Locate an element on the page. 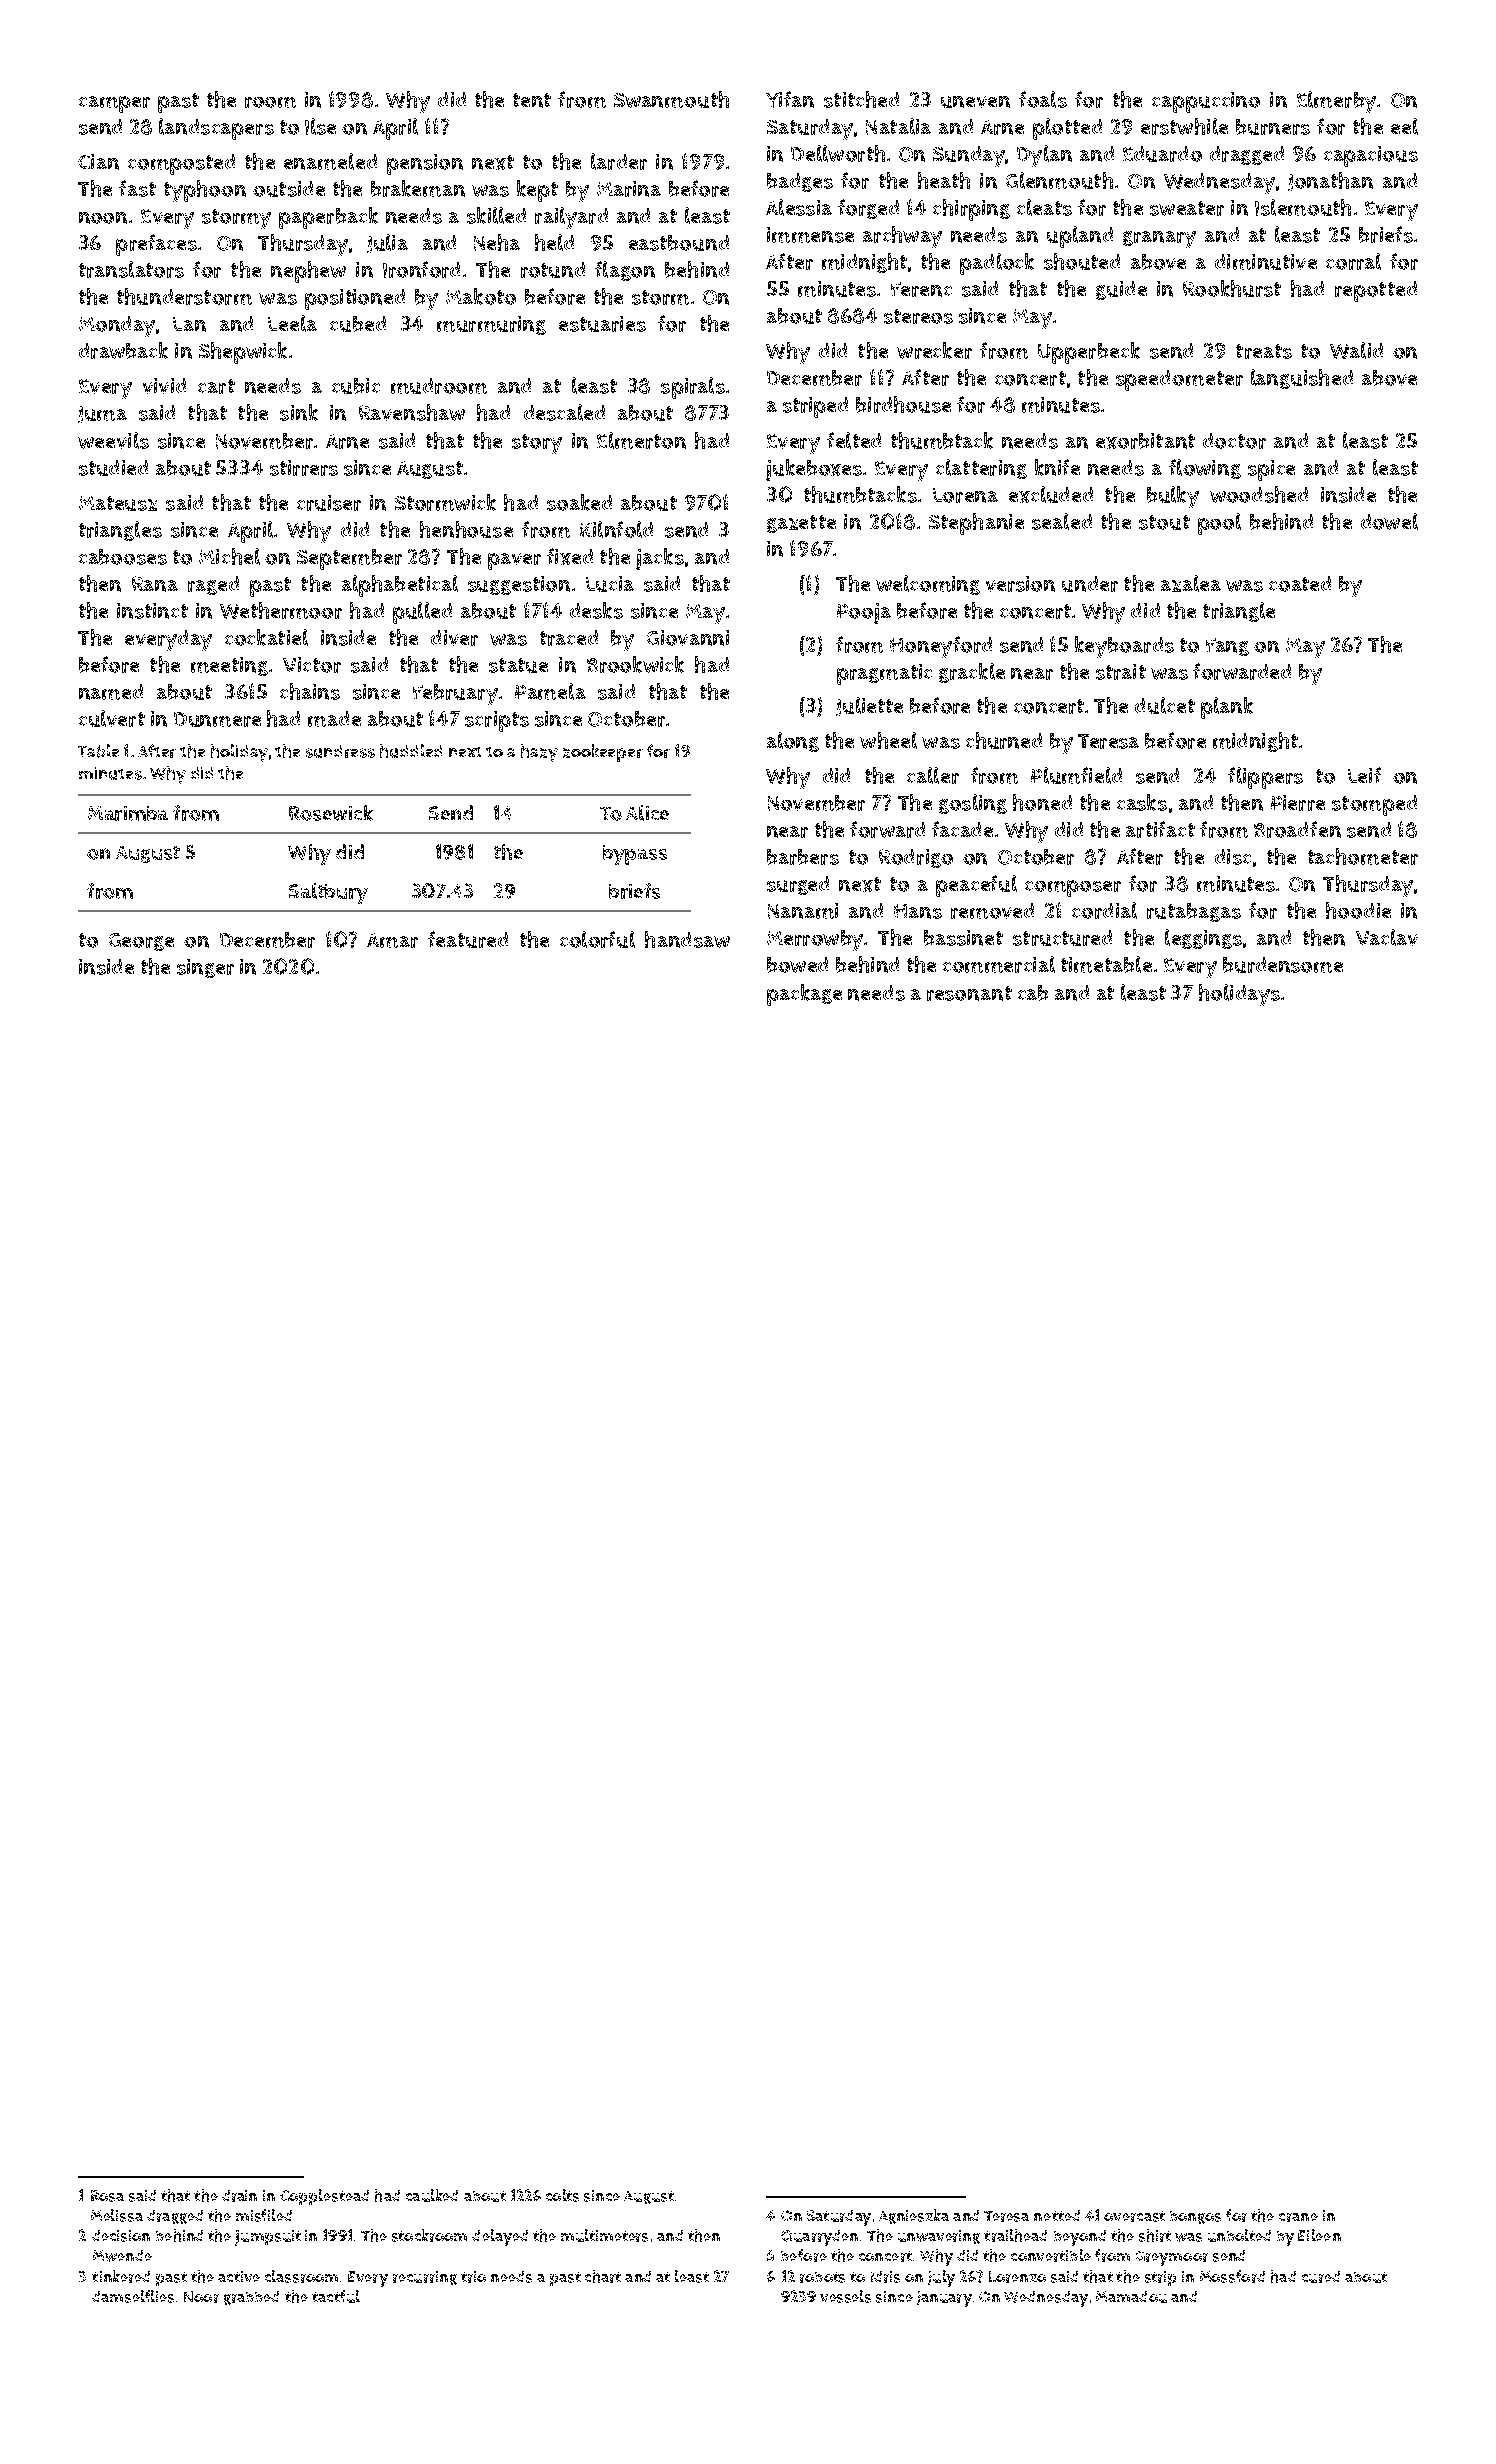  vessels is located at coordinates (845, 2296).
